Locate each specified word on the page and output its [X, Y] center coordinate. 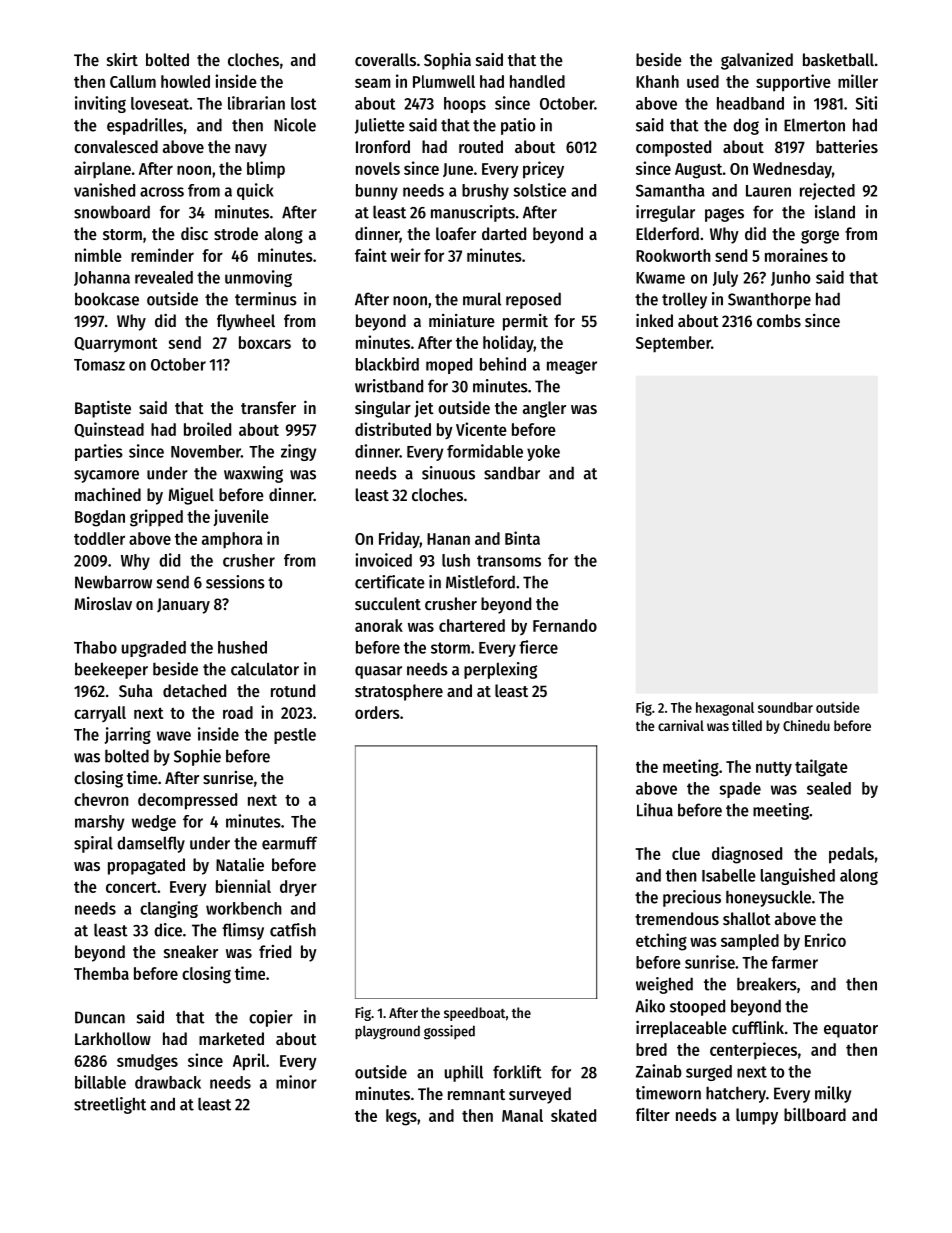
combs [779, 320]
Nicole [295, 125]
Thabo [95, 647]
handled [537, 81]
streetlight [110, 1105]
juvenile [241, 517]
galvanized [757, 61]
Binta [522, 538]
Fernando [565, 625]
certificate [390, 582]
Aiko [650, 1006]
